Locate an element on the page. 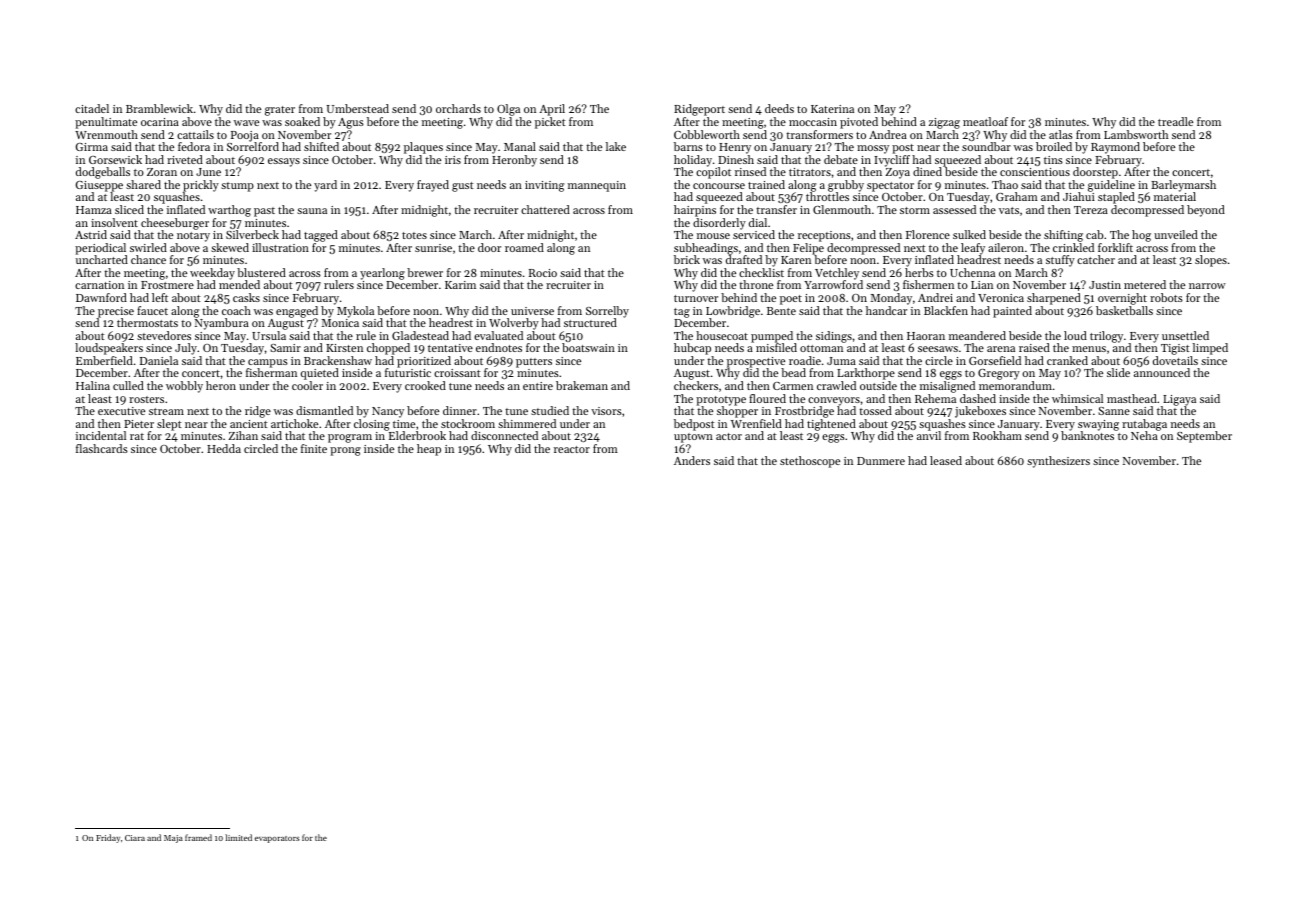 Image resolution: width=1308 pixels, height=924 pixels. treadle is located at coordinates (1175, 121).
